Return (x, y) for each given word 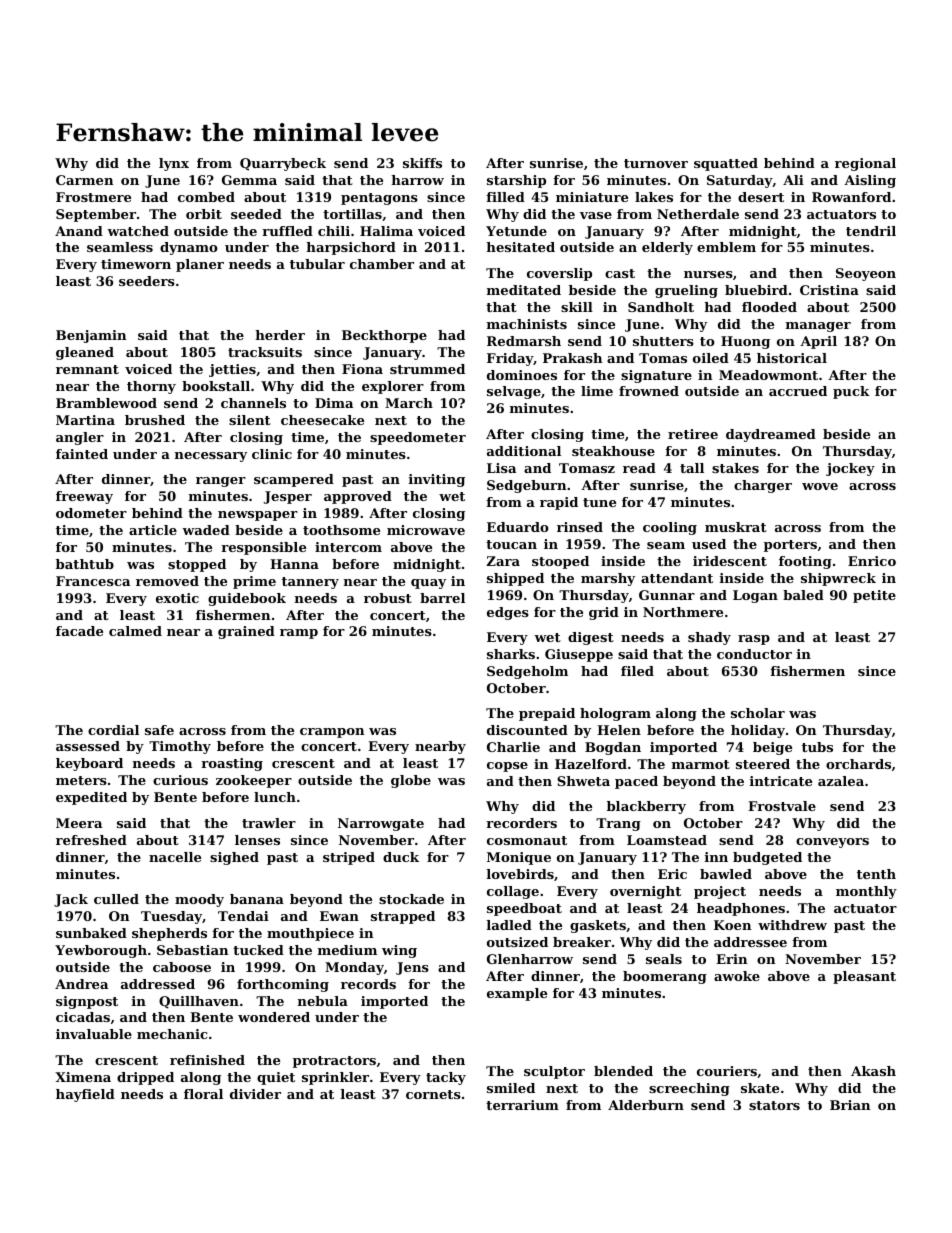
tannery (310, 583)
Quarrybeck (283, 164)
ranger (221, 482)
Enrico (872, 561)
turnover (656, 163)
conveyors (832, 843)
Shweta (583, 781)
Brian (850, 1105)
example (517, 994)
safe (159, 730)
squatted (726, 164)
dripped (145, 1078)
